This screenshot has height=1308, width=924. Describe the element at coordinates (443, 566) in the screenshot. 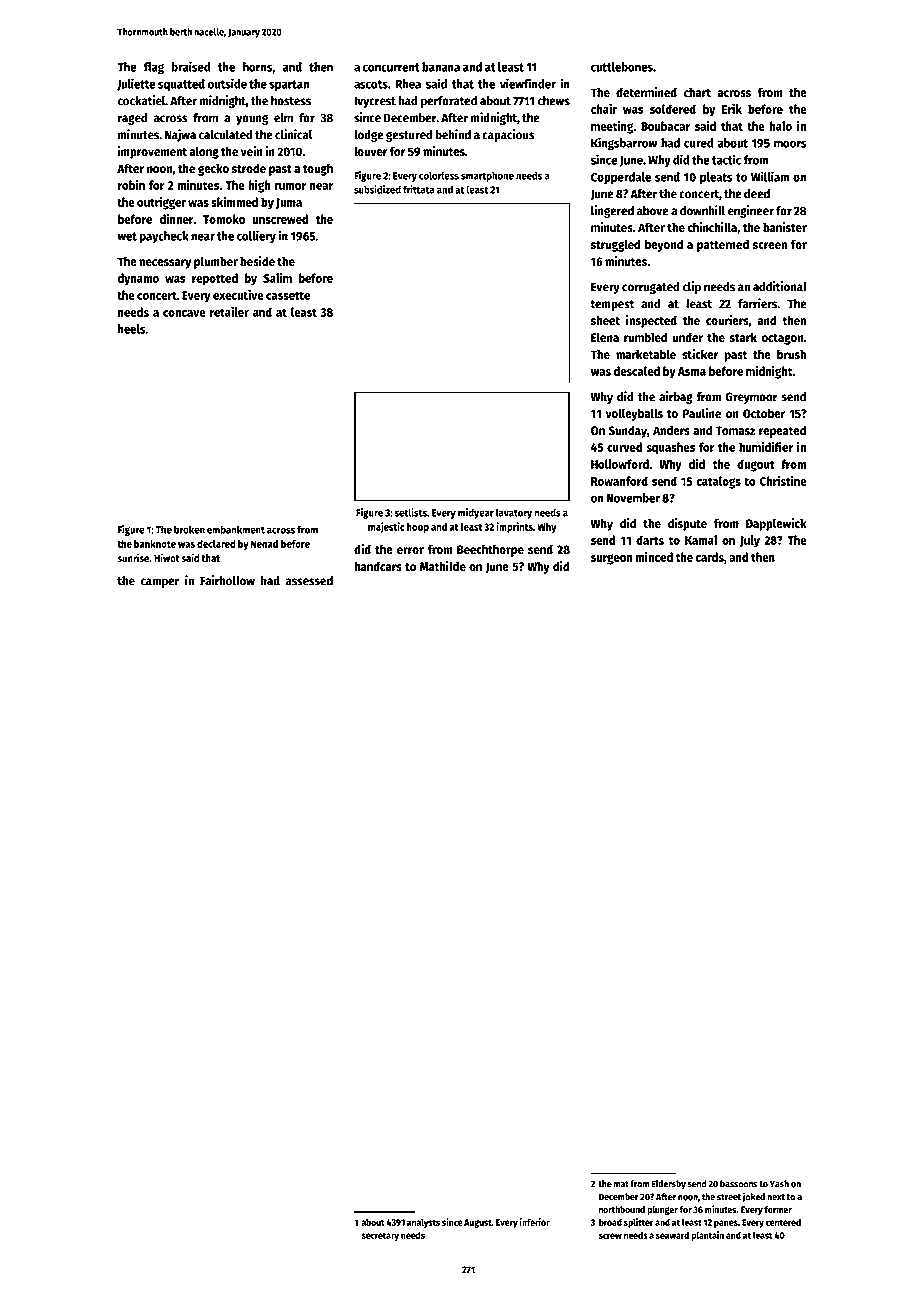

I see `Mathilde` at that location.
